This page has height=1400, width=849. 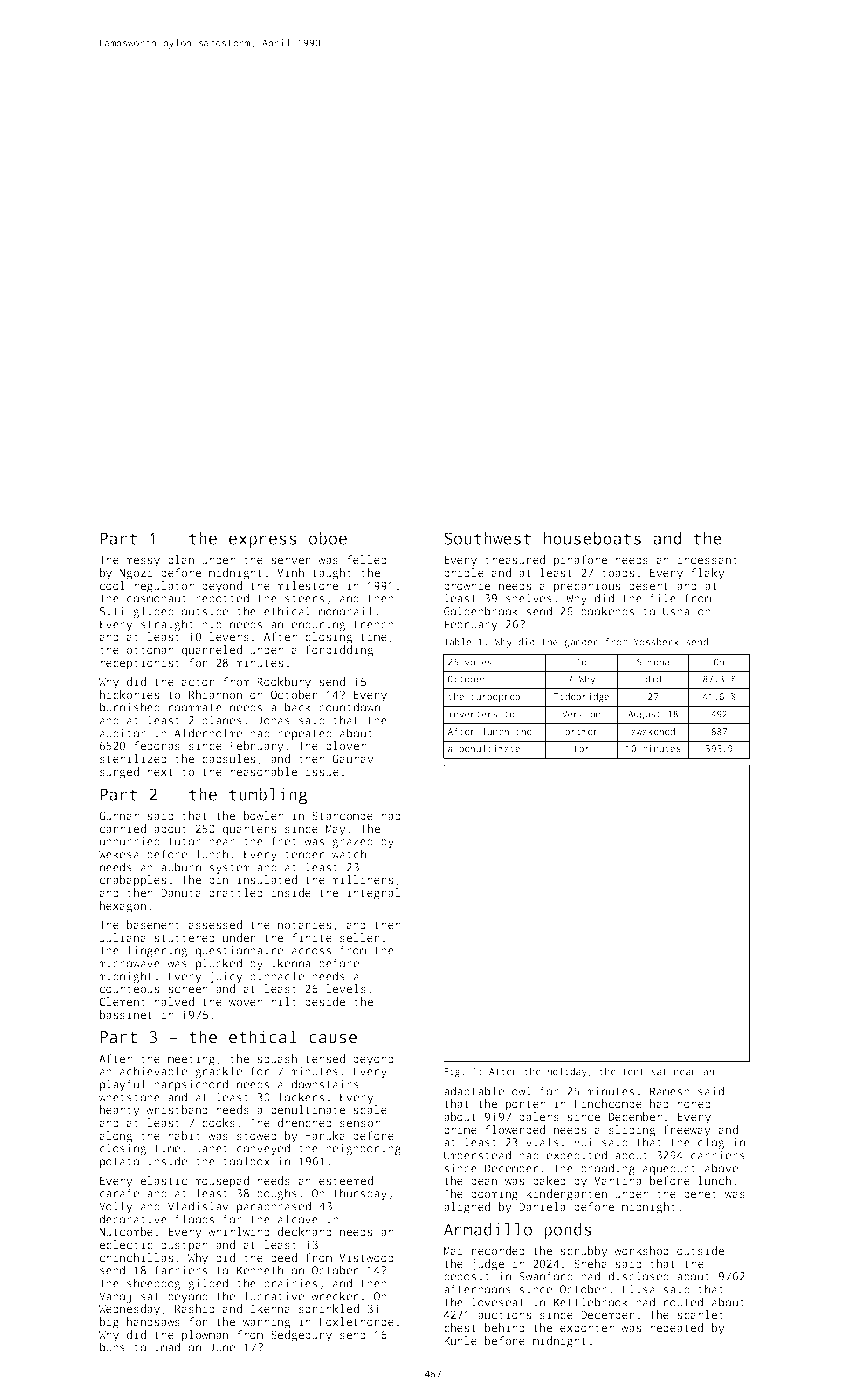 I want to click on messy, so click(x=143, y=562).
